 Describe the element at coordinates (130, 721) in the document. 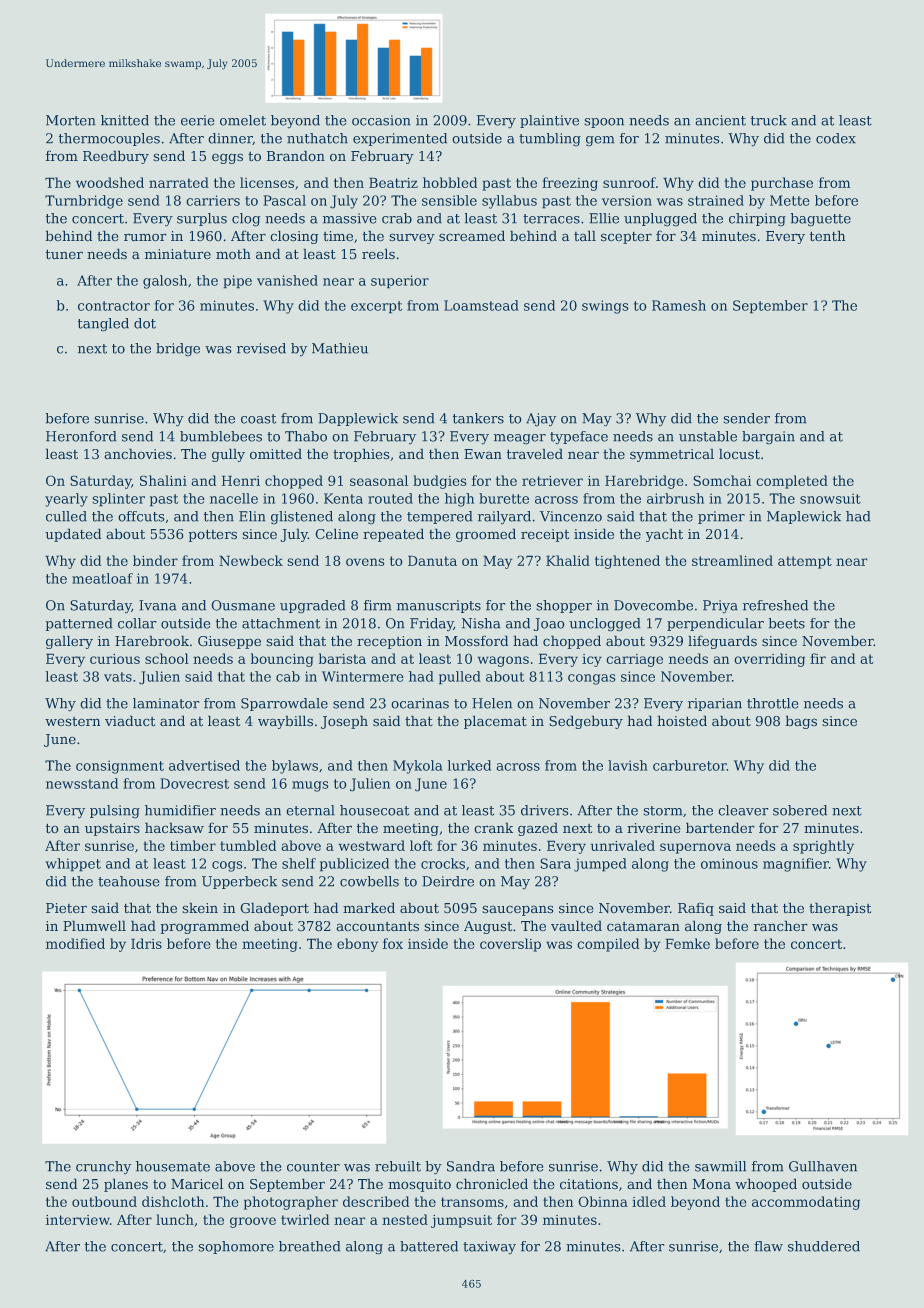

I see `viaduct` at that location.
